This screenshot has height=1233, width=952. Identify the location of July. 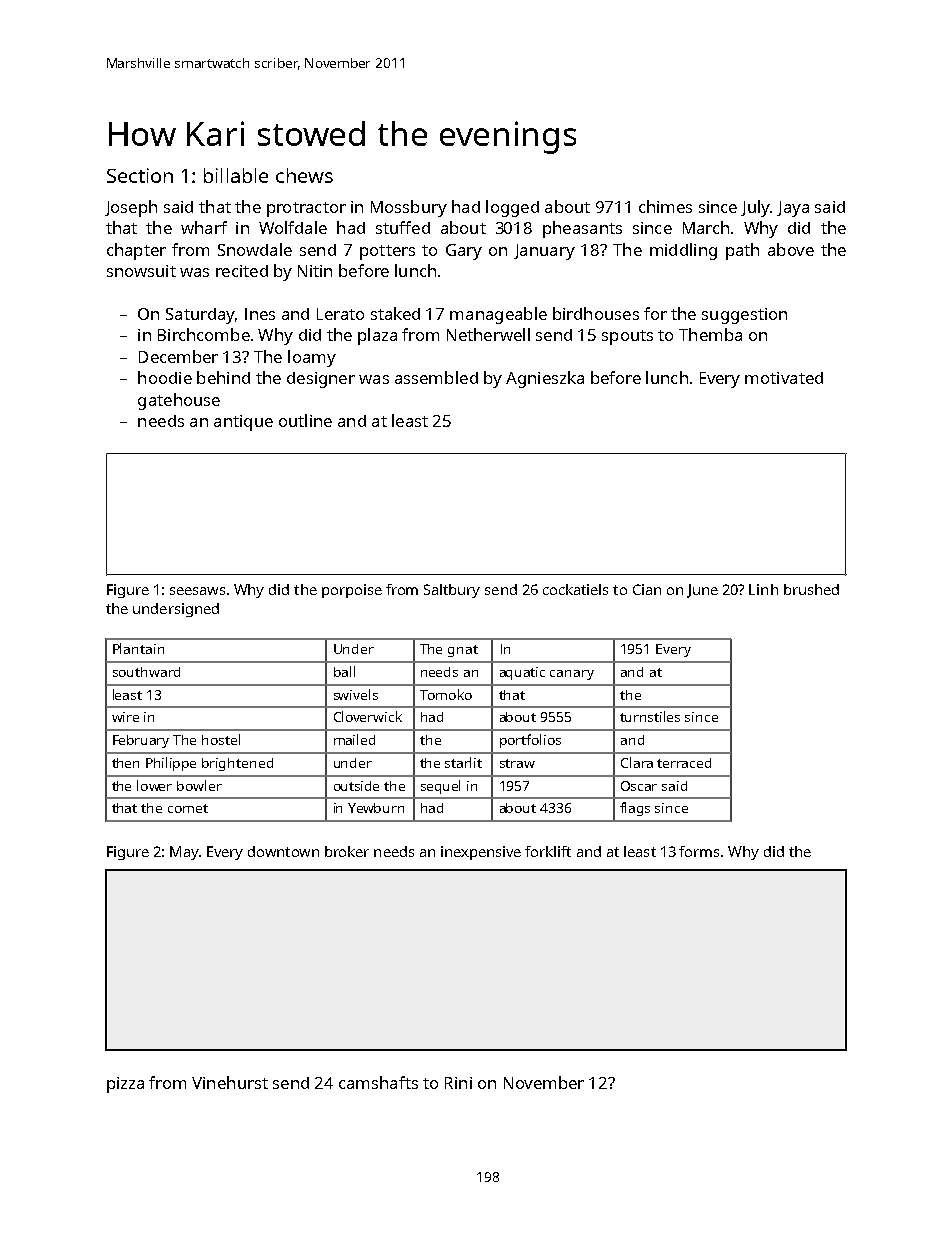
(755, 208).
